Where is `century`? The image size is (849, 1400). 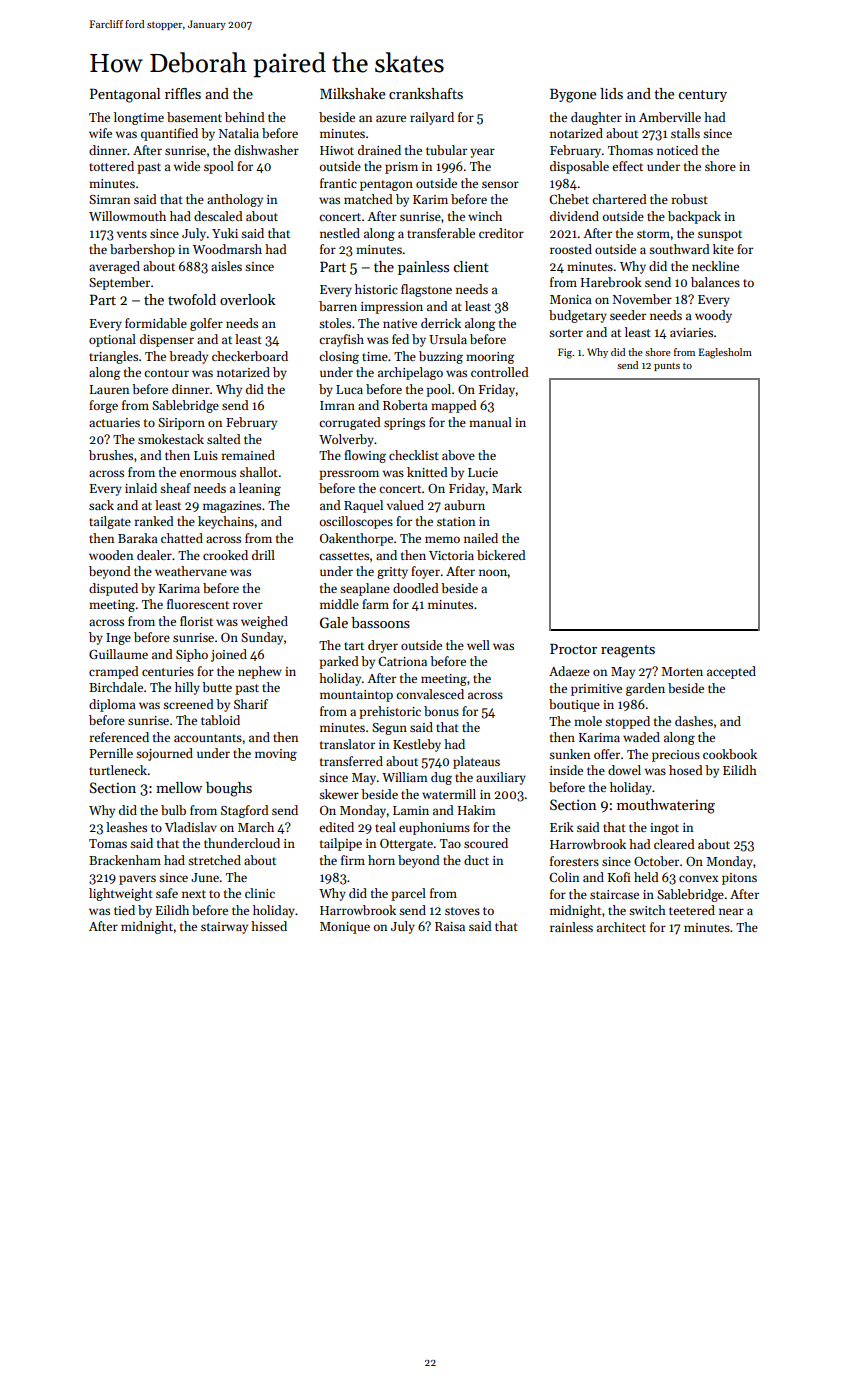
century is located at coordinates (702, 96).
